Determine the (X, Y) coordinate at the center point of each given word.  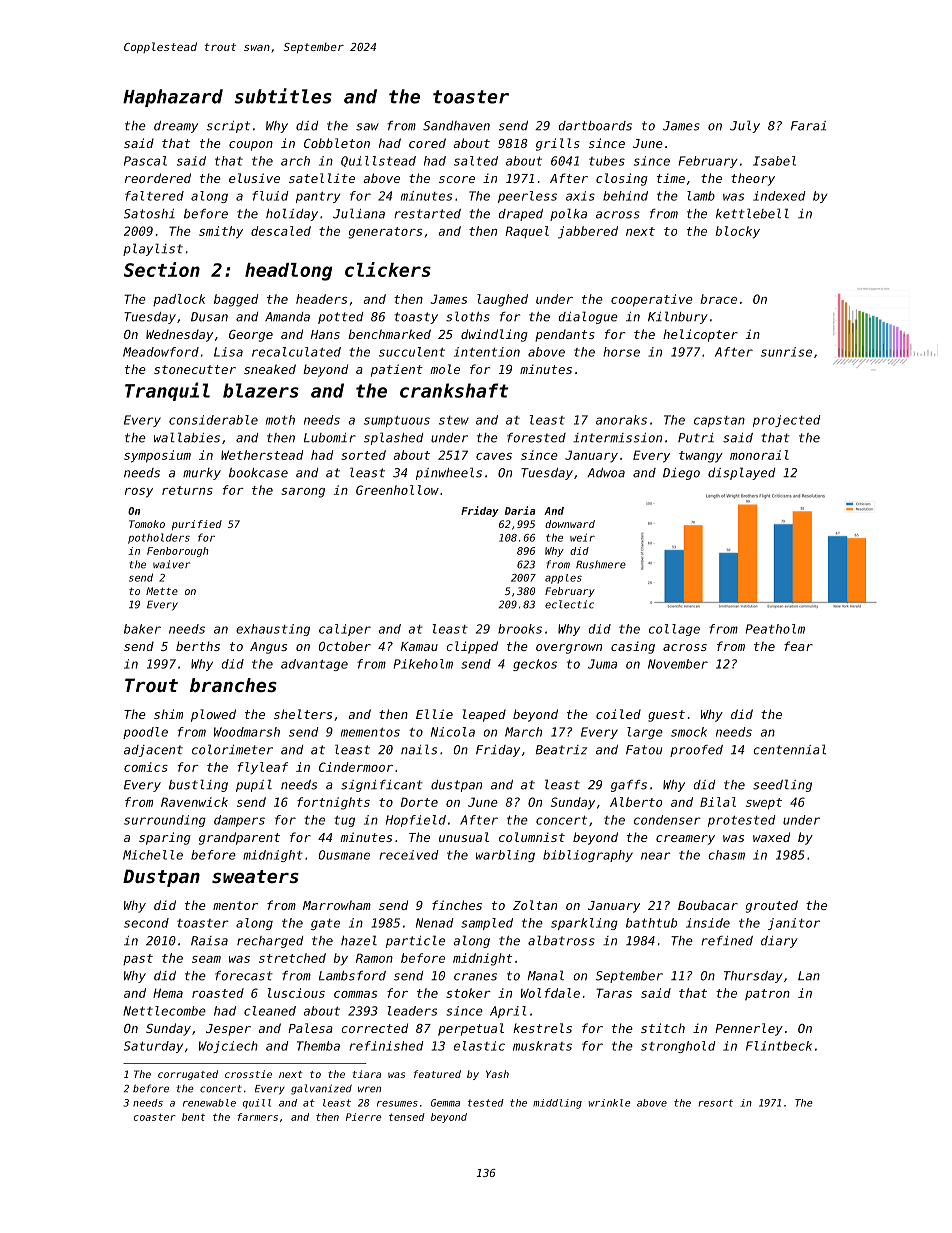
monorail (759, 455)
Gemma (445, 1103)
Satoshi (149, 214)
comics (146, 767)
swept (764, 804)
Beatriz (561, 750)
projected (787, 421)
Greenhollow (397, 490)
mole (445, 369)
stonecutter (195, 369)
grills (558, 144)
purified (197, 525)
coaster (155, 1117)
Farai (808, 126)
